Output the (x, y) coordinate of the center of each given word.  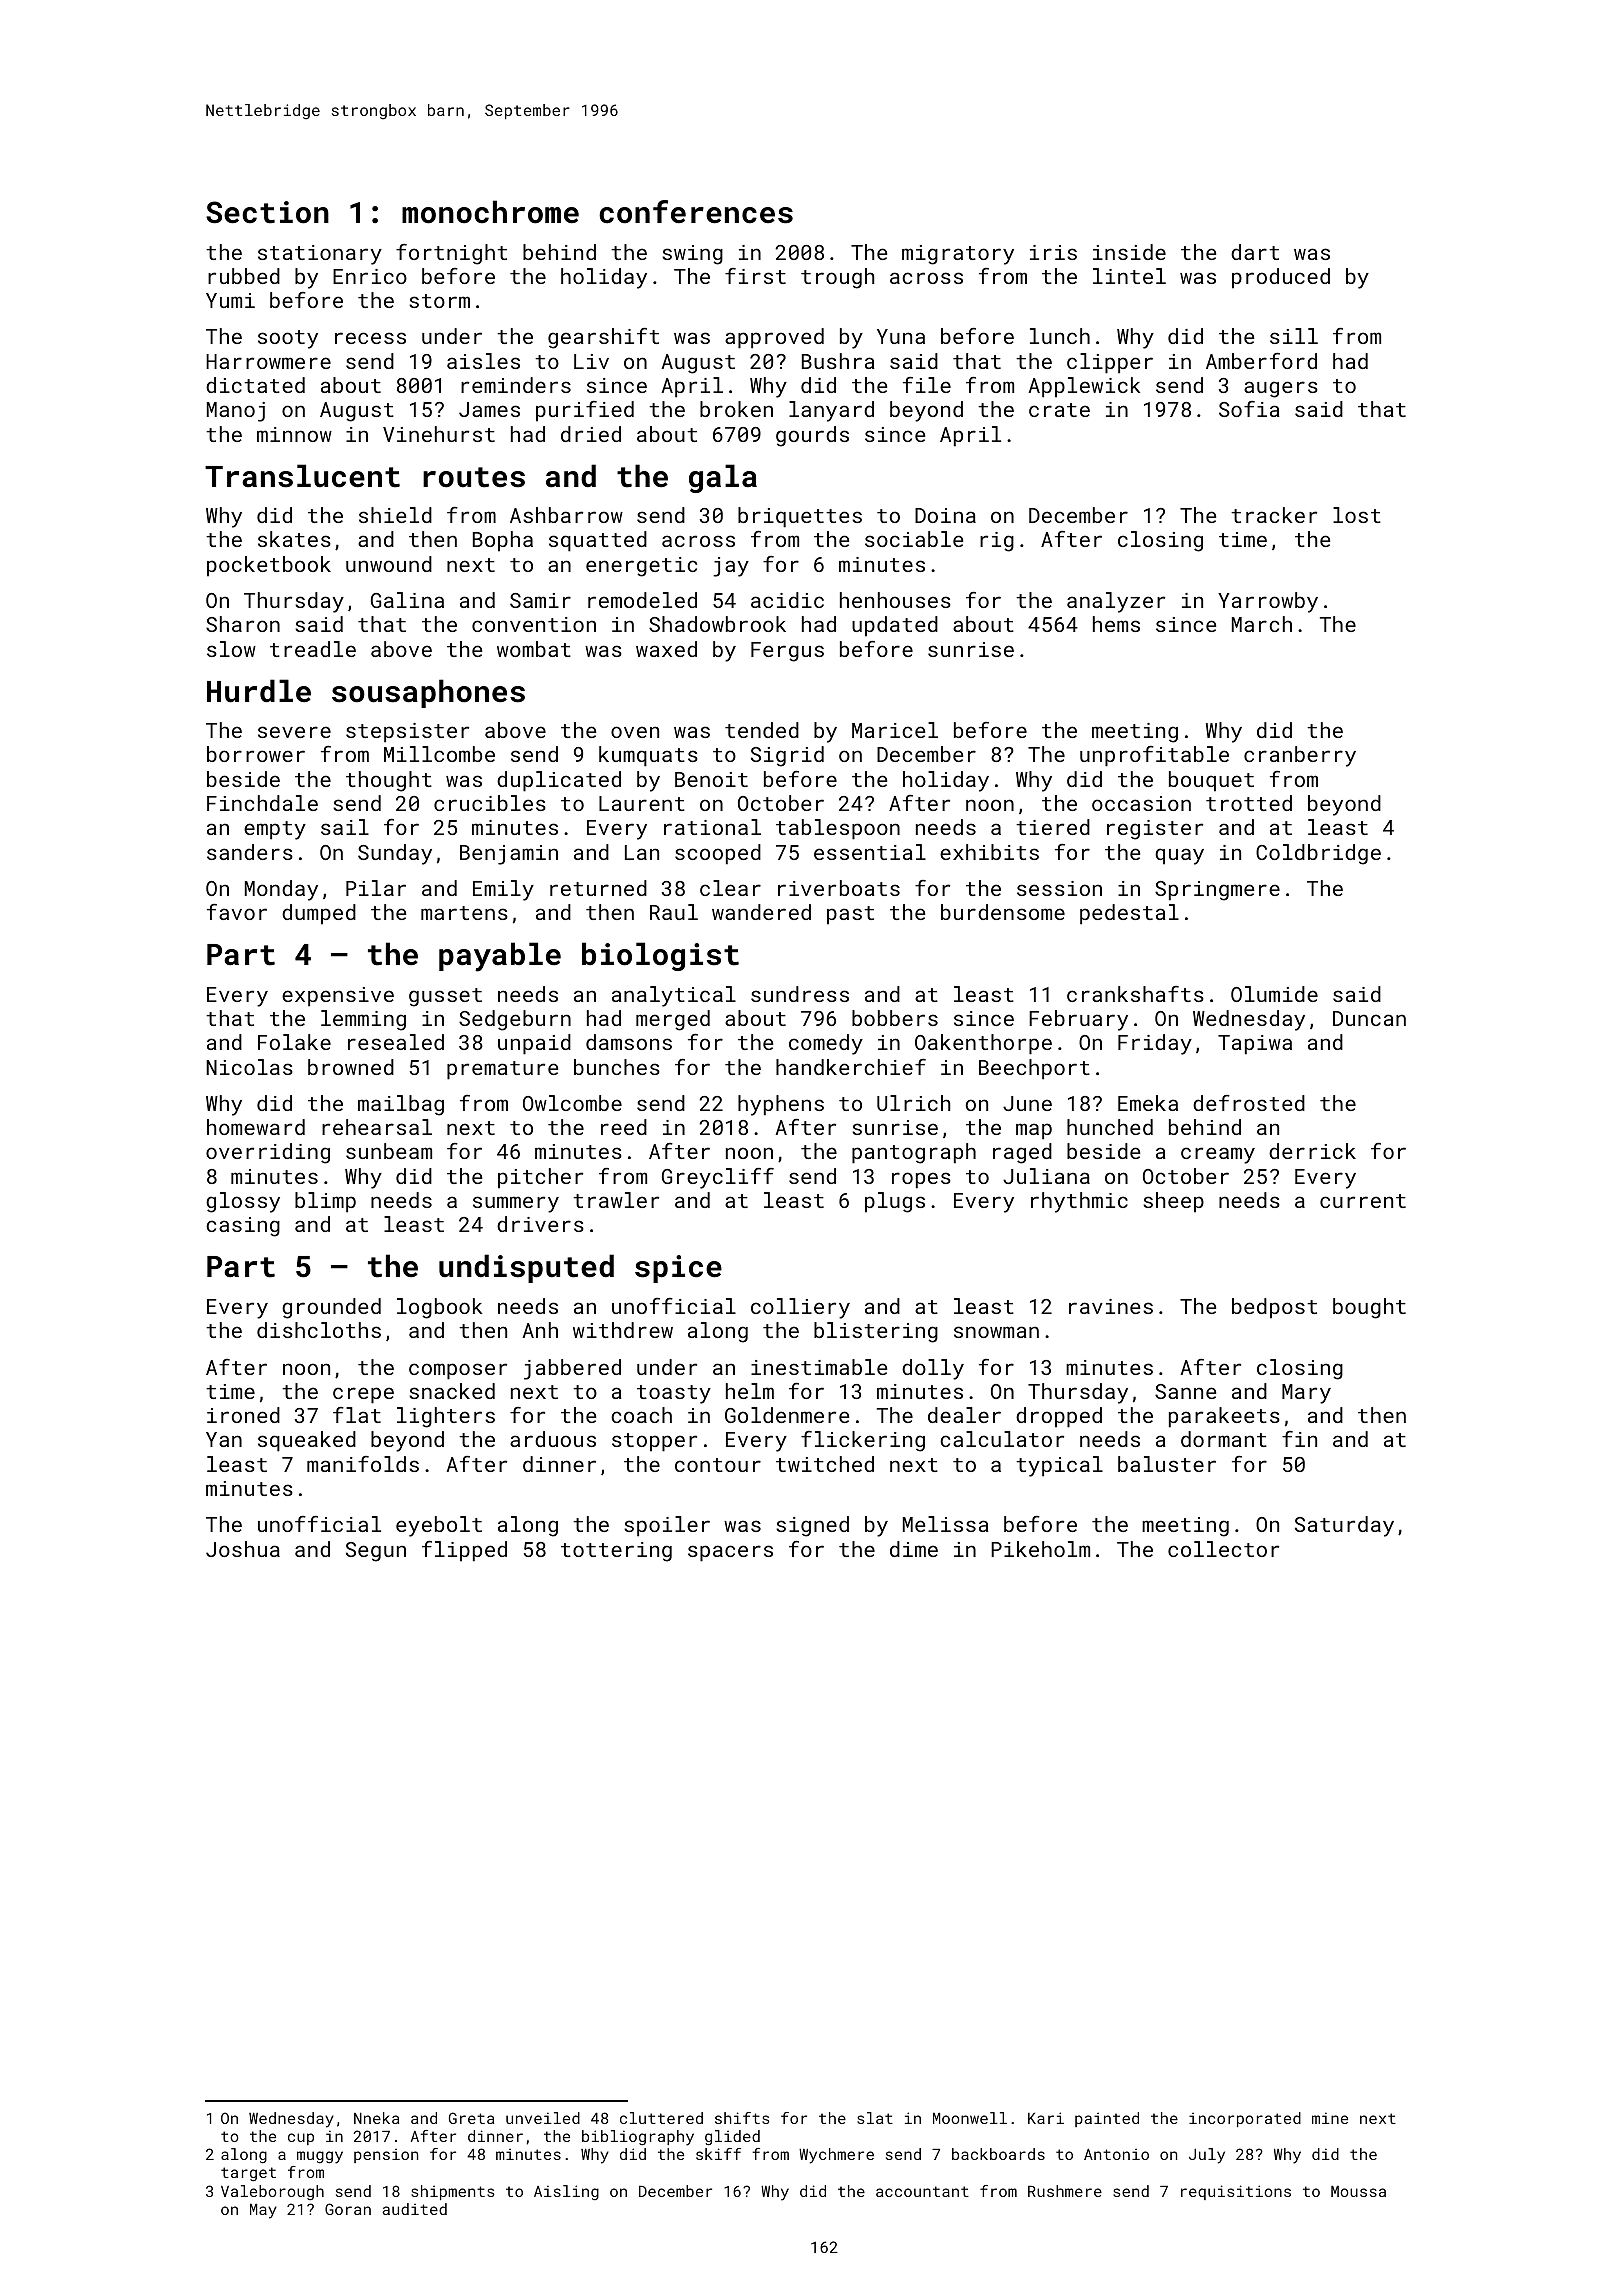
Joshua (243, 1549)
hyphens (781, 1105)
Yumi (230, 300)
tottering (616, 1552)
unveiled (543, 2118)
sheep (1173, 1202)
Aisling (566, 2193)
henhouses (895, 600)
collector (1223, 1549)
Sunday (395, 854)
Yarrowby (1268, 602)
